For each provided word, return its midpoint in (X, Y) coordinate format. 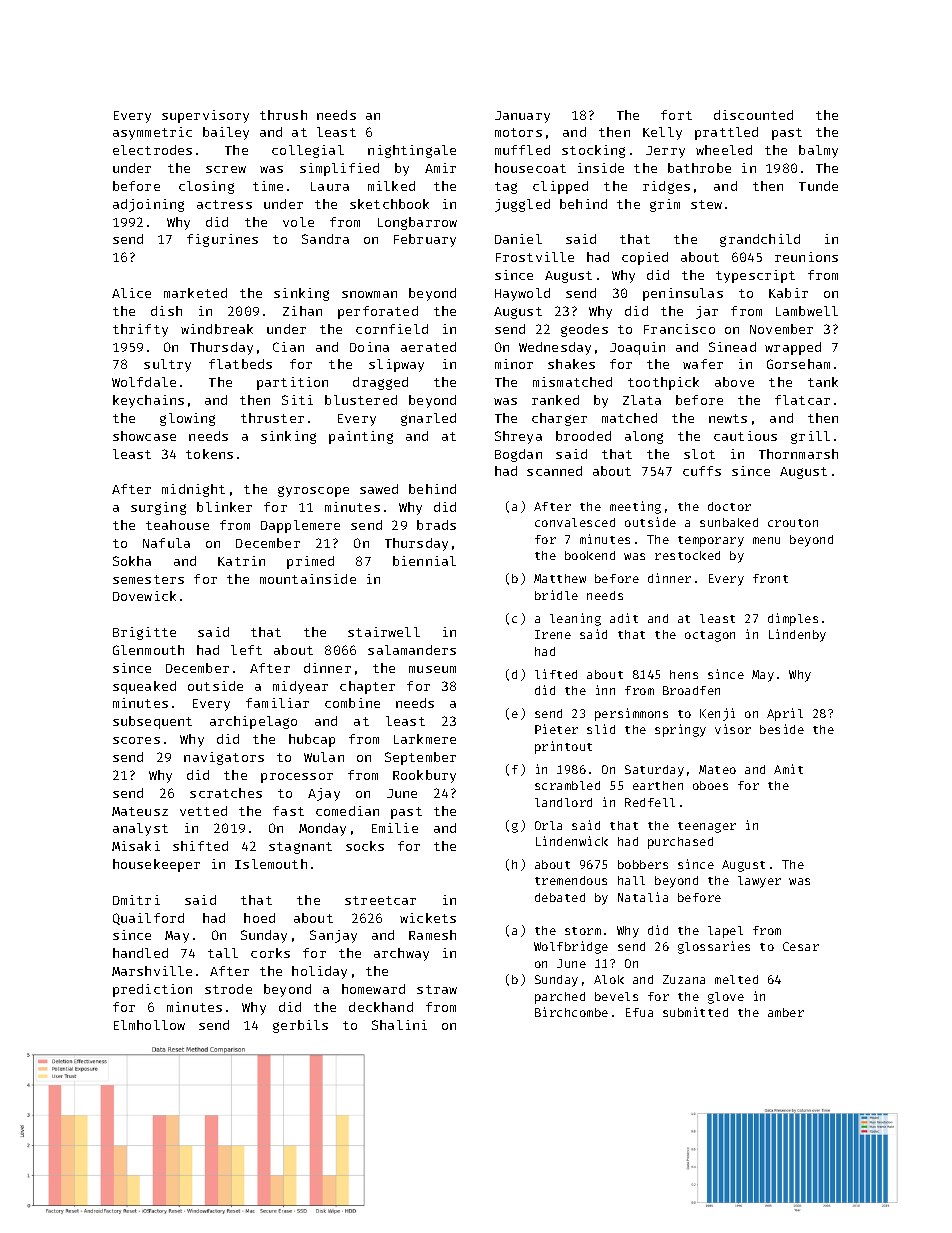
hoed (259, 918)
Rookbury (424, 776)
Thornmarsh (798, 454)
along (644, 437)
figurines (222, 240)
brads (436, 525)
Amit (788, 769)
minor (514, 364)
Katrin (241, 561)
